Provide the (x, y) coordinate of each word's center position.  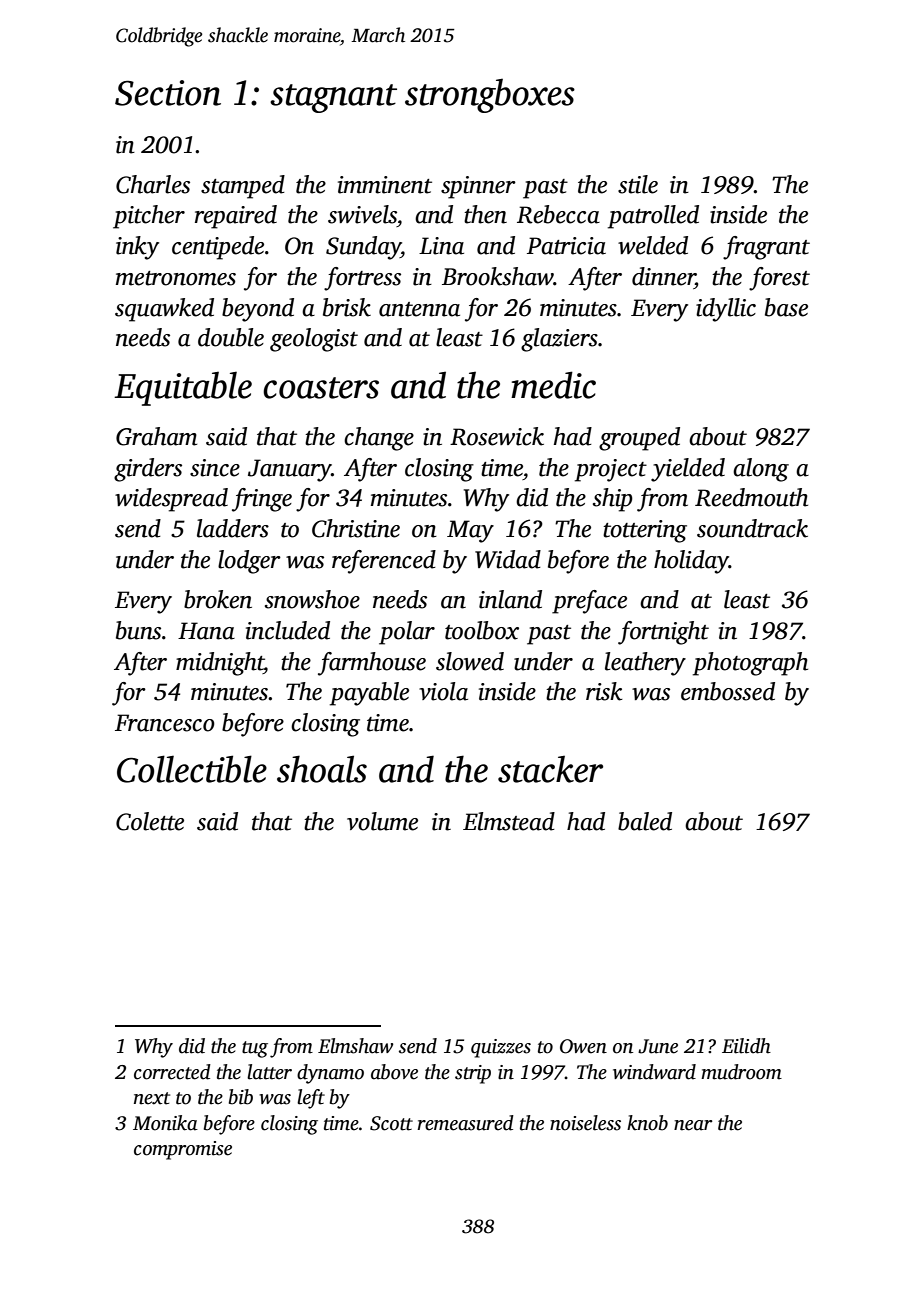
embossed (728, 691)
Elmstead (509, 821)
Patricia (566, 246)
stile (638, 184)
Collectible (192, 769)
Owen (583, 1046)
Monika (165, 1123)
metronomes (176, 278)
